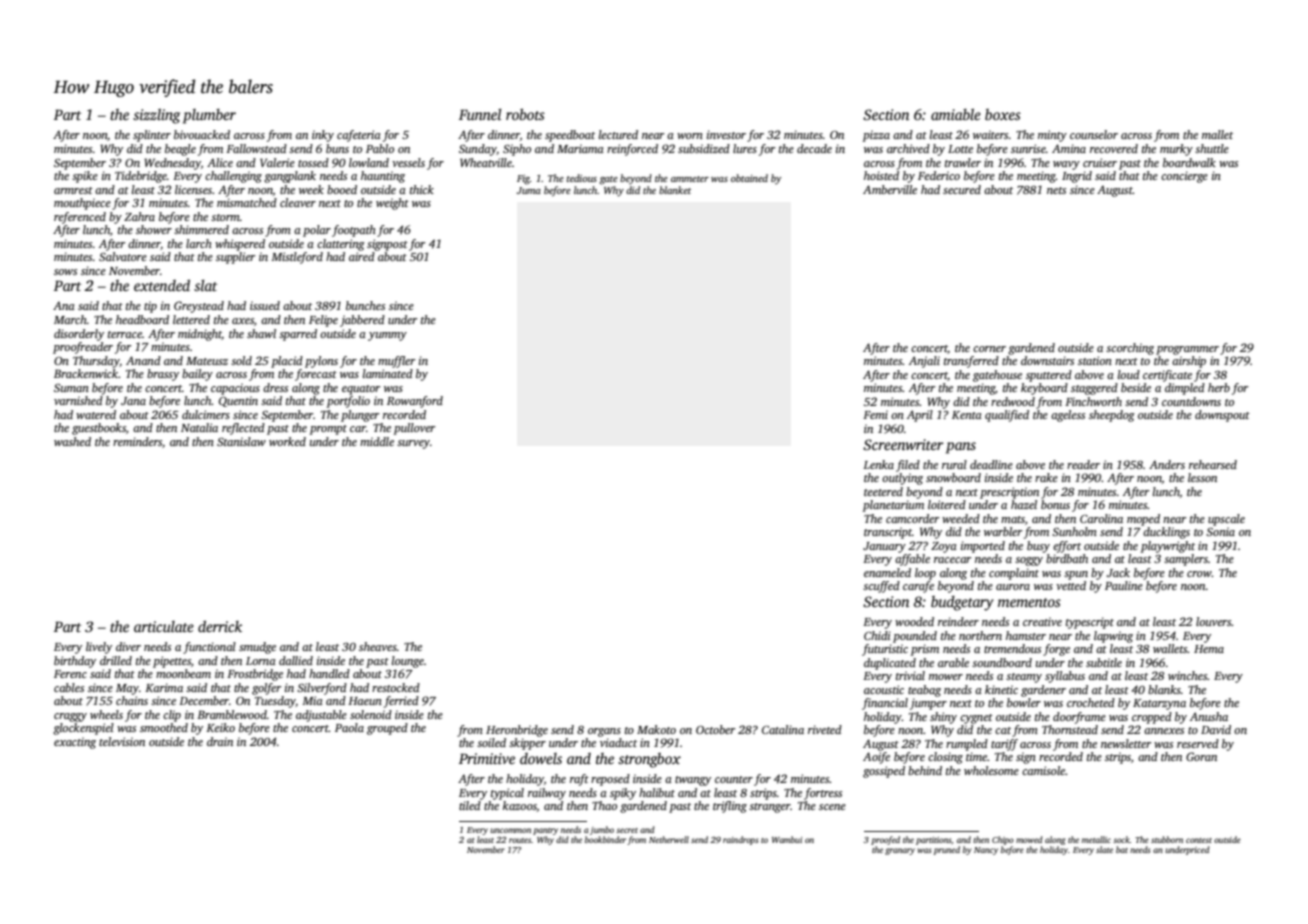  Describe the element at coordinates (510, 830) in the image. I see `uncommon` at that location.
